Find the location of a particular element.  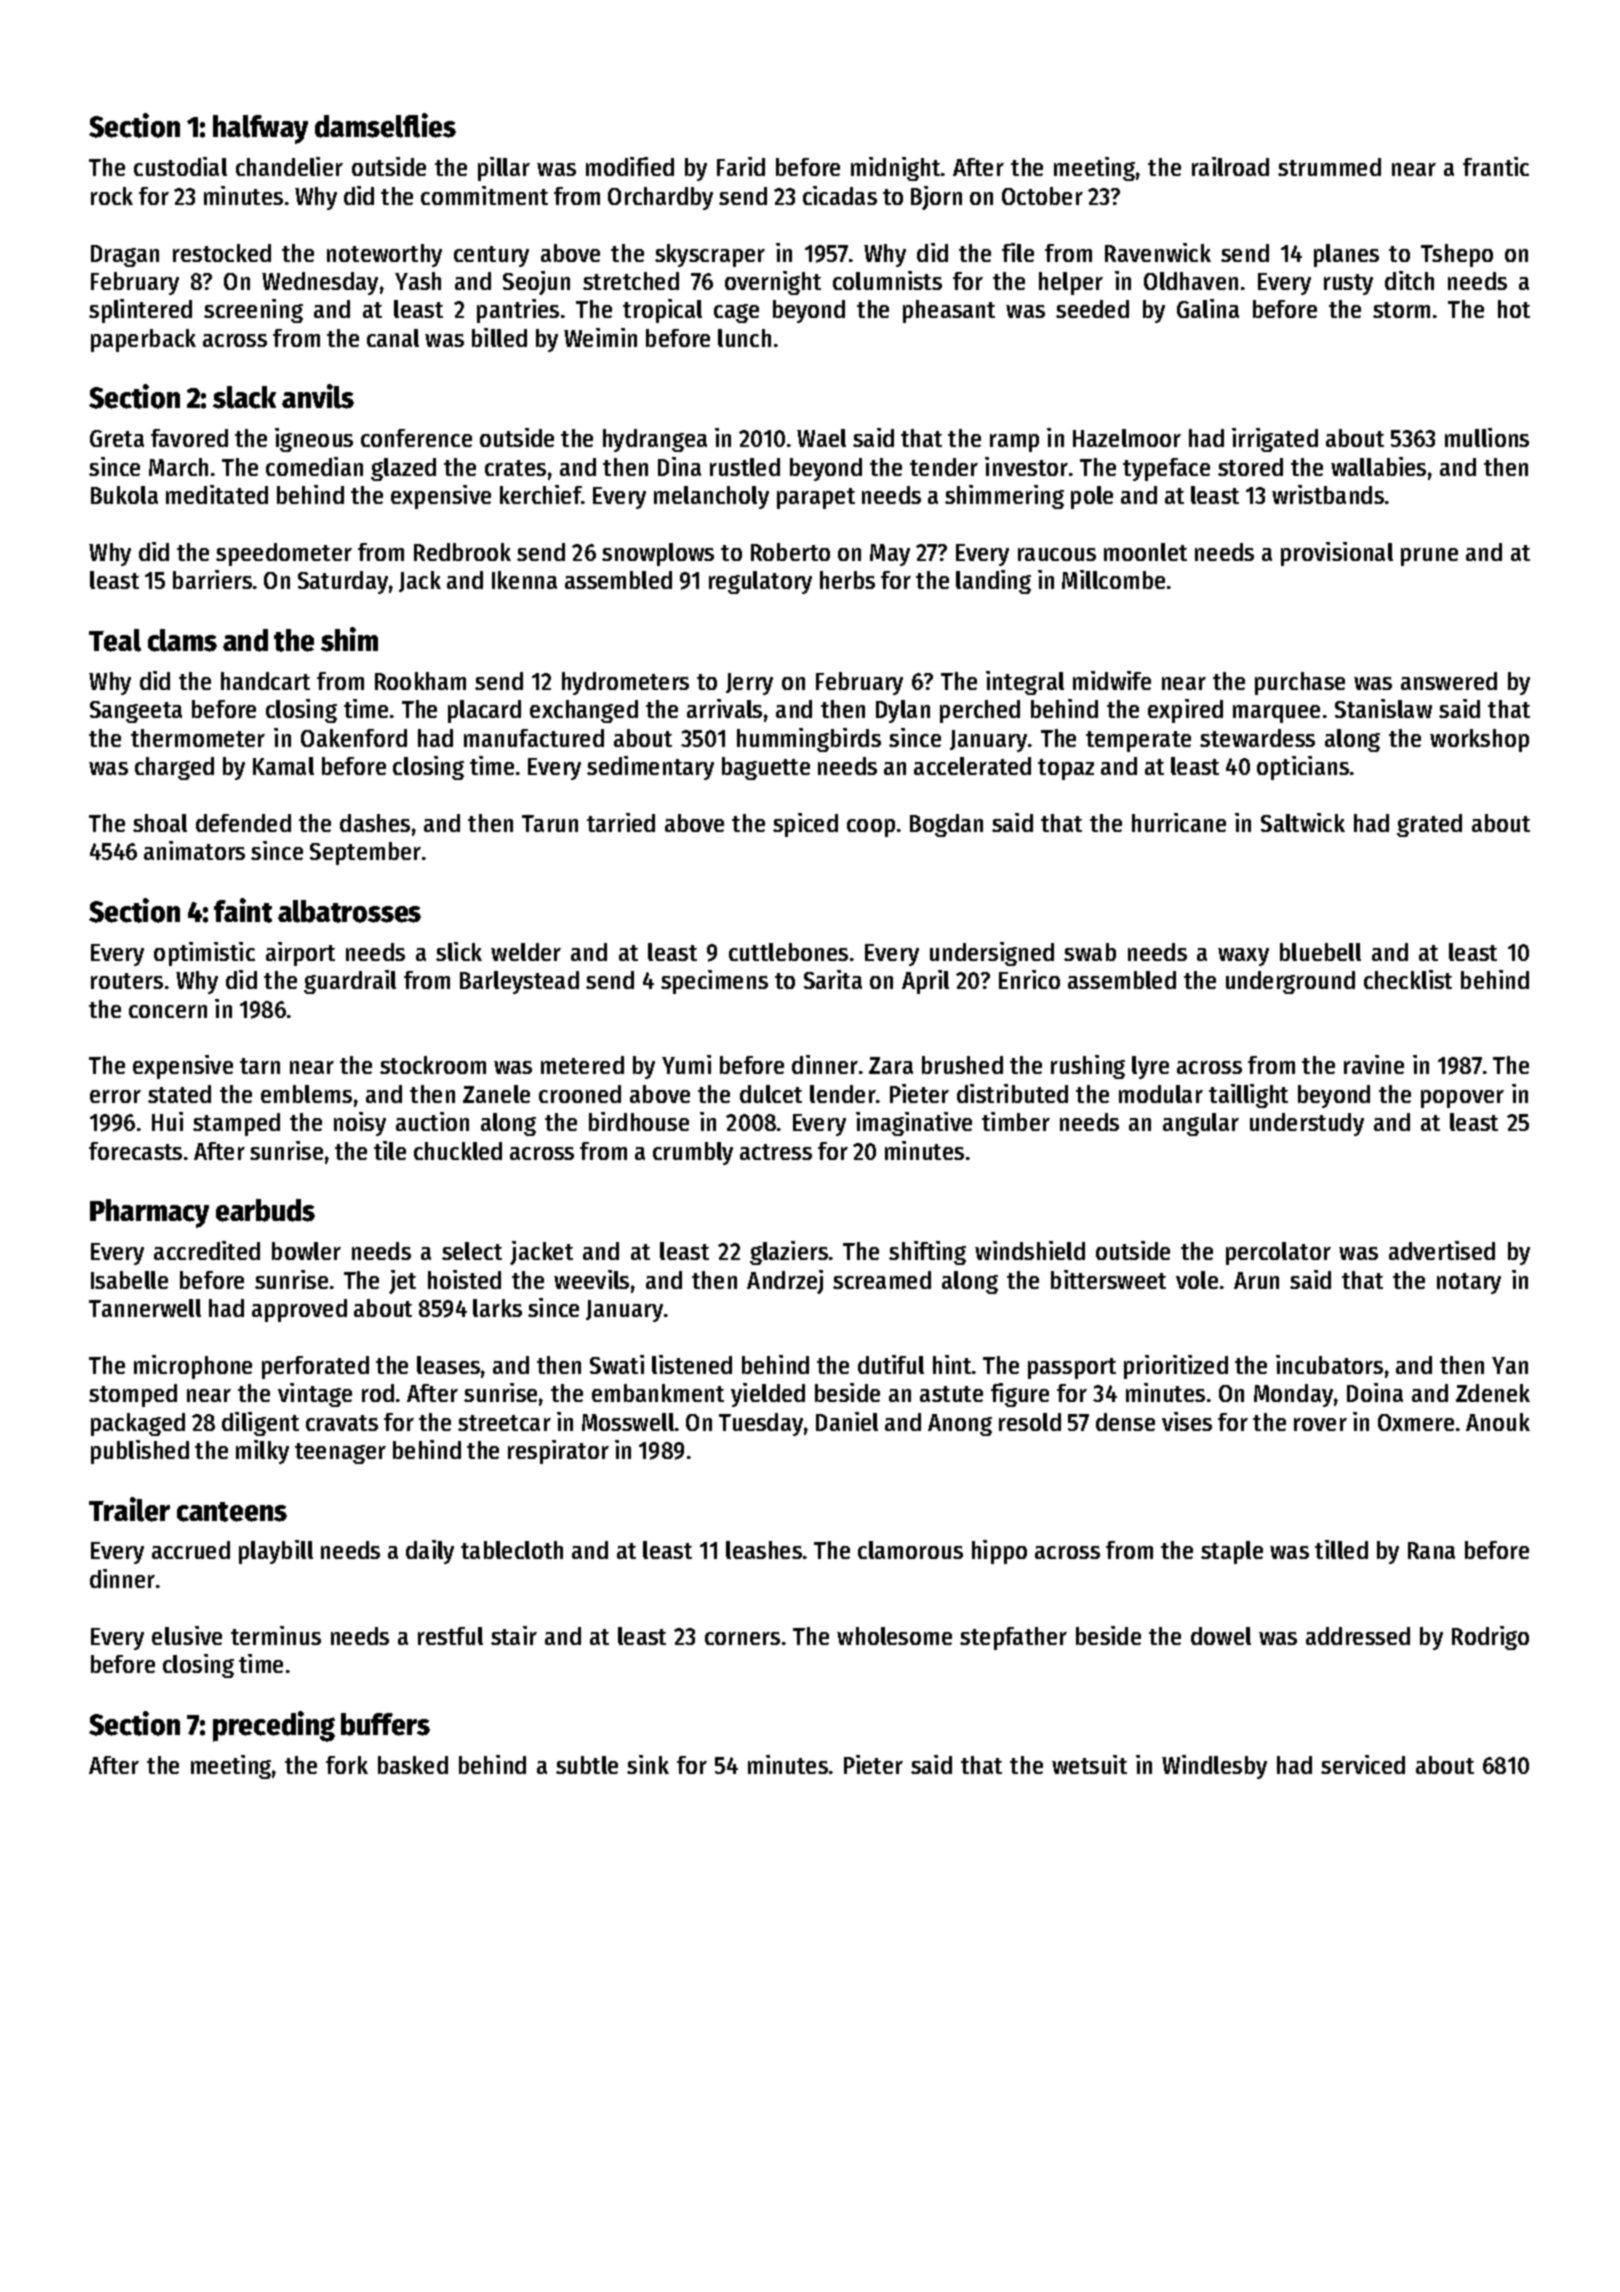

cicadas is located at coordinates (840, 195).
